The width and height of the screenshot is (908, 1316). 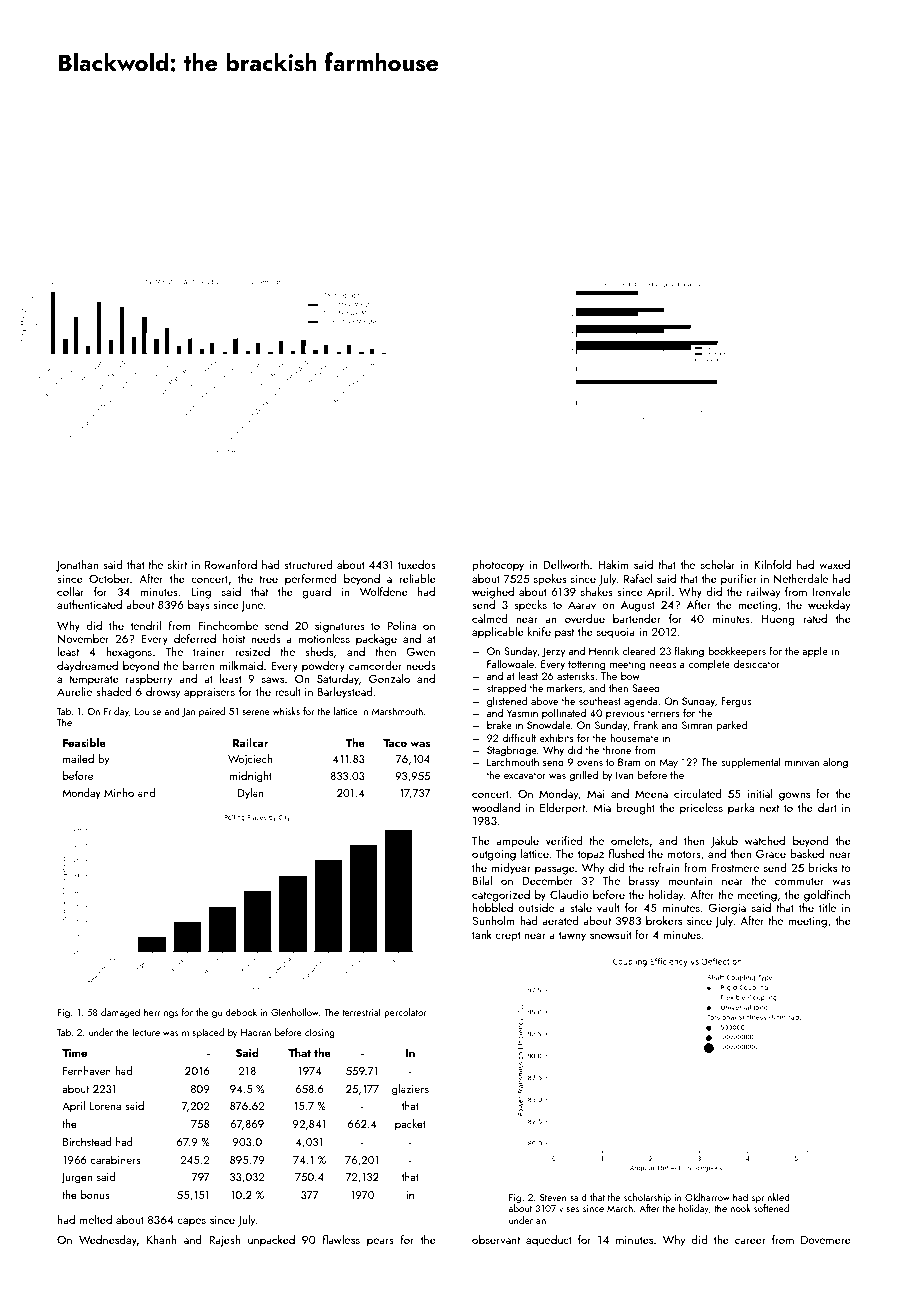 I want to click on Birchstead, so click(x=87, y=1141).
